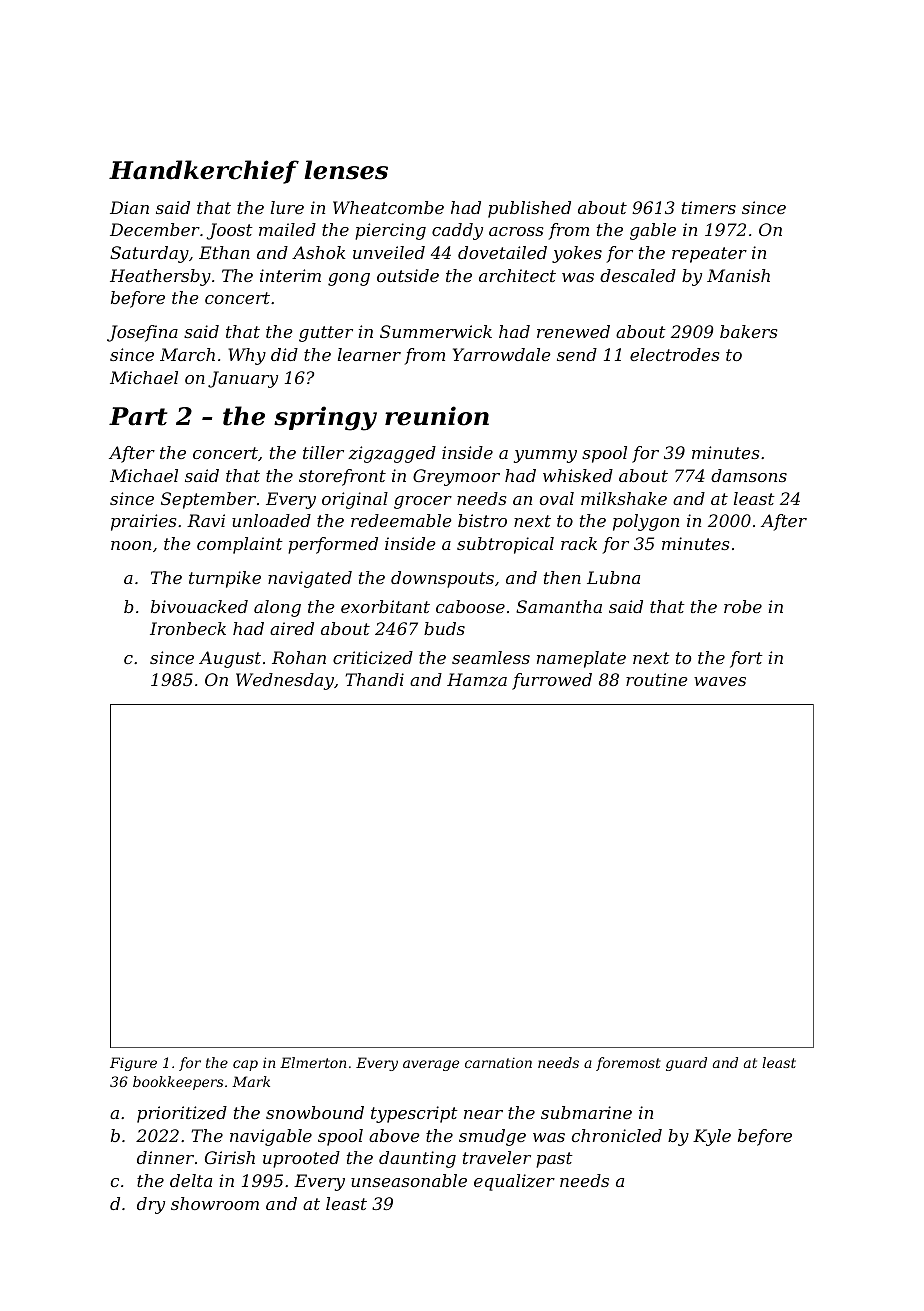 The width and height of the image is (924, 1311). I want to click on yummy, so click(545, 456).
